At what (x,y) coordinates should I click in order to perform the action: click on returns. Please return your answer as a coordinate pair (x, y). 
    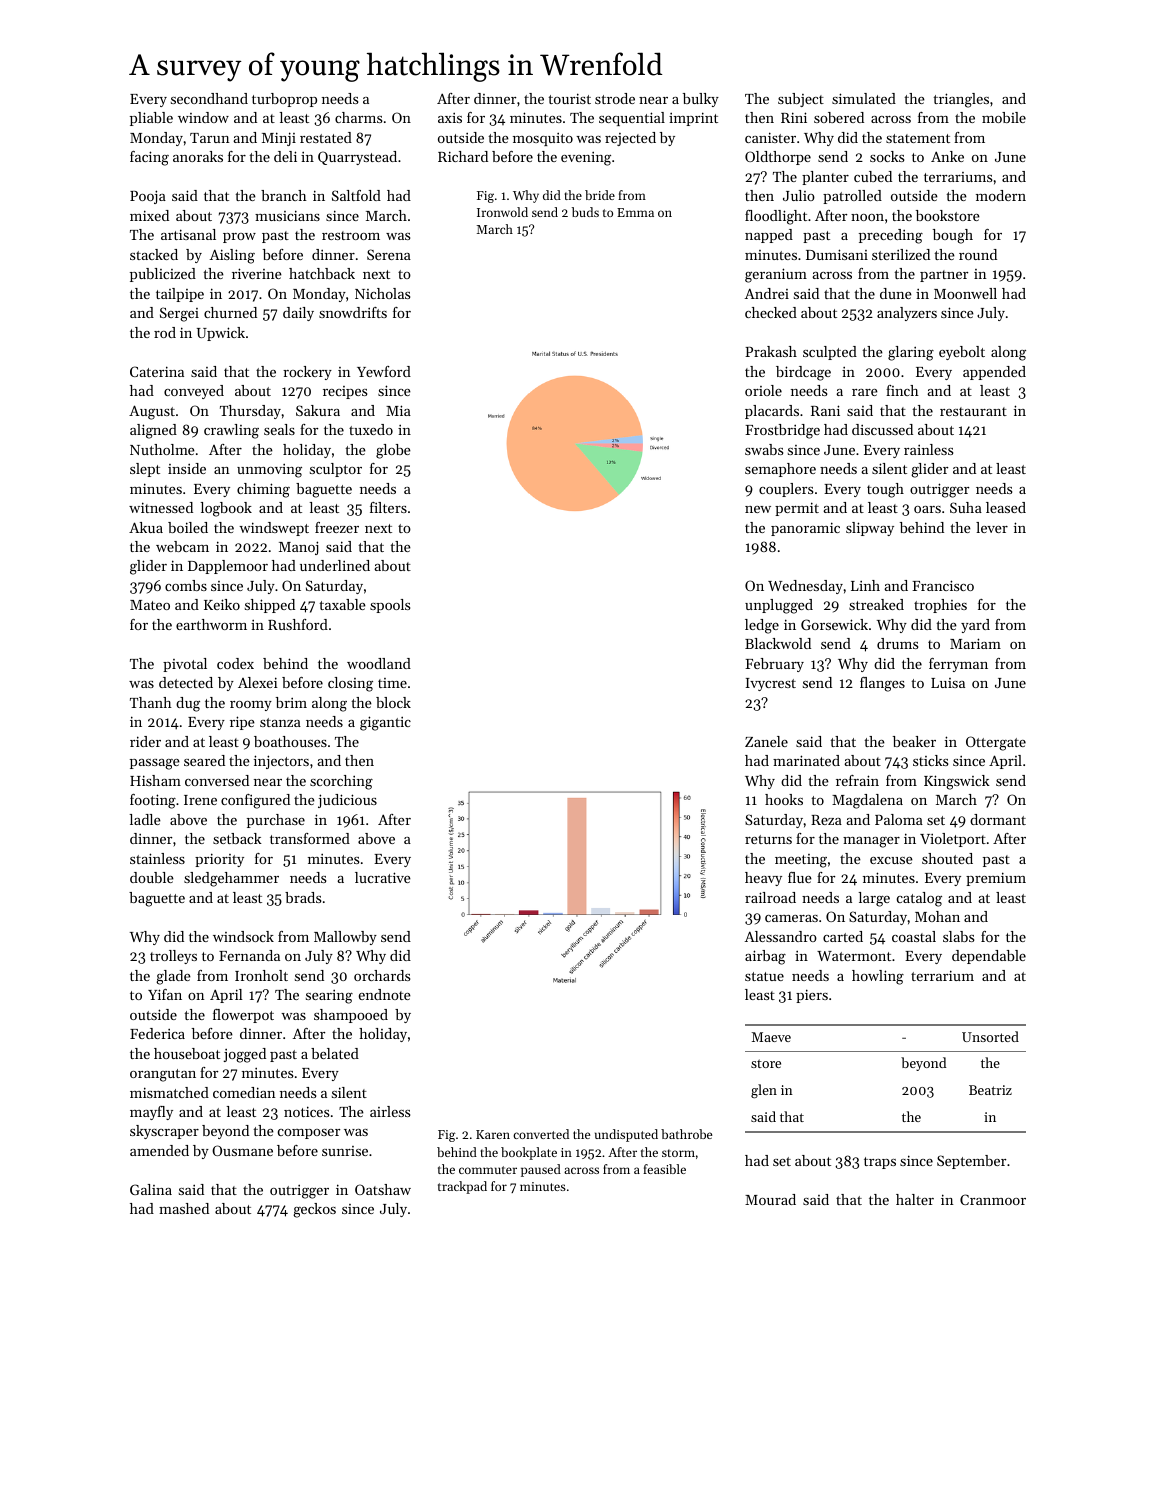
    Looking at the image, I should click on (768, 839).
